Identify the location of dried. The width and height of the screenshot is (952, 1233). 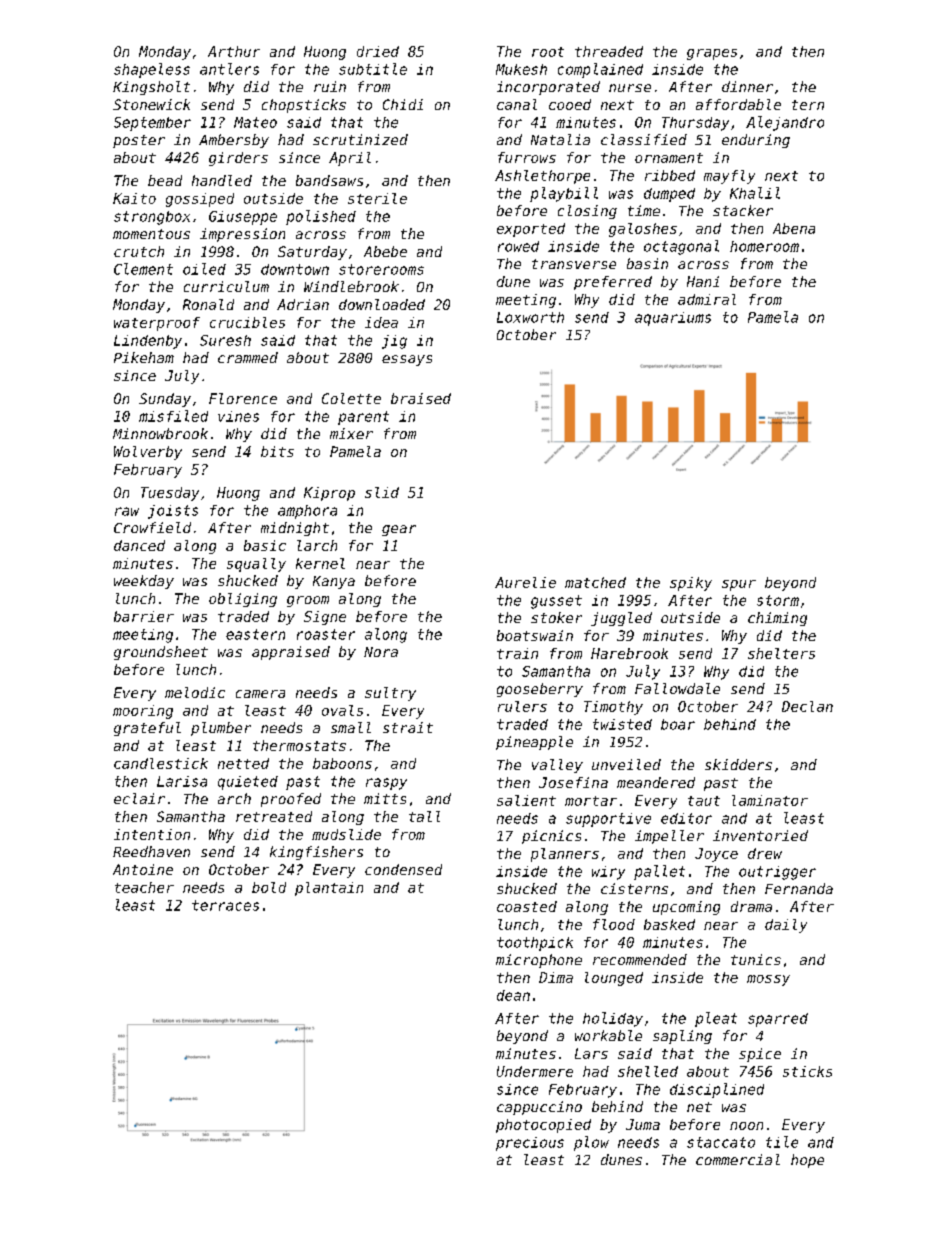
(378, 51).
